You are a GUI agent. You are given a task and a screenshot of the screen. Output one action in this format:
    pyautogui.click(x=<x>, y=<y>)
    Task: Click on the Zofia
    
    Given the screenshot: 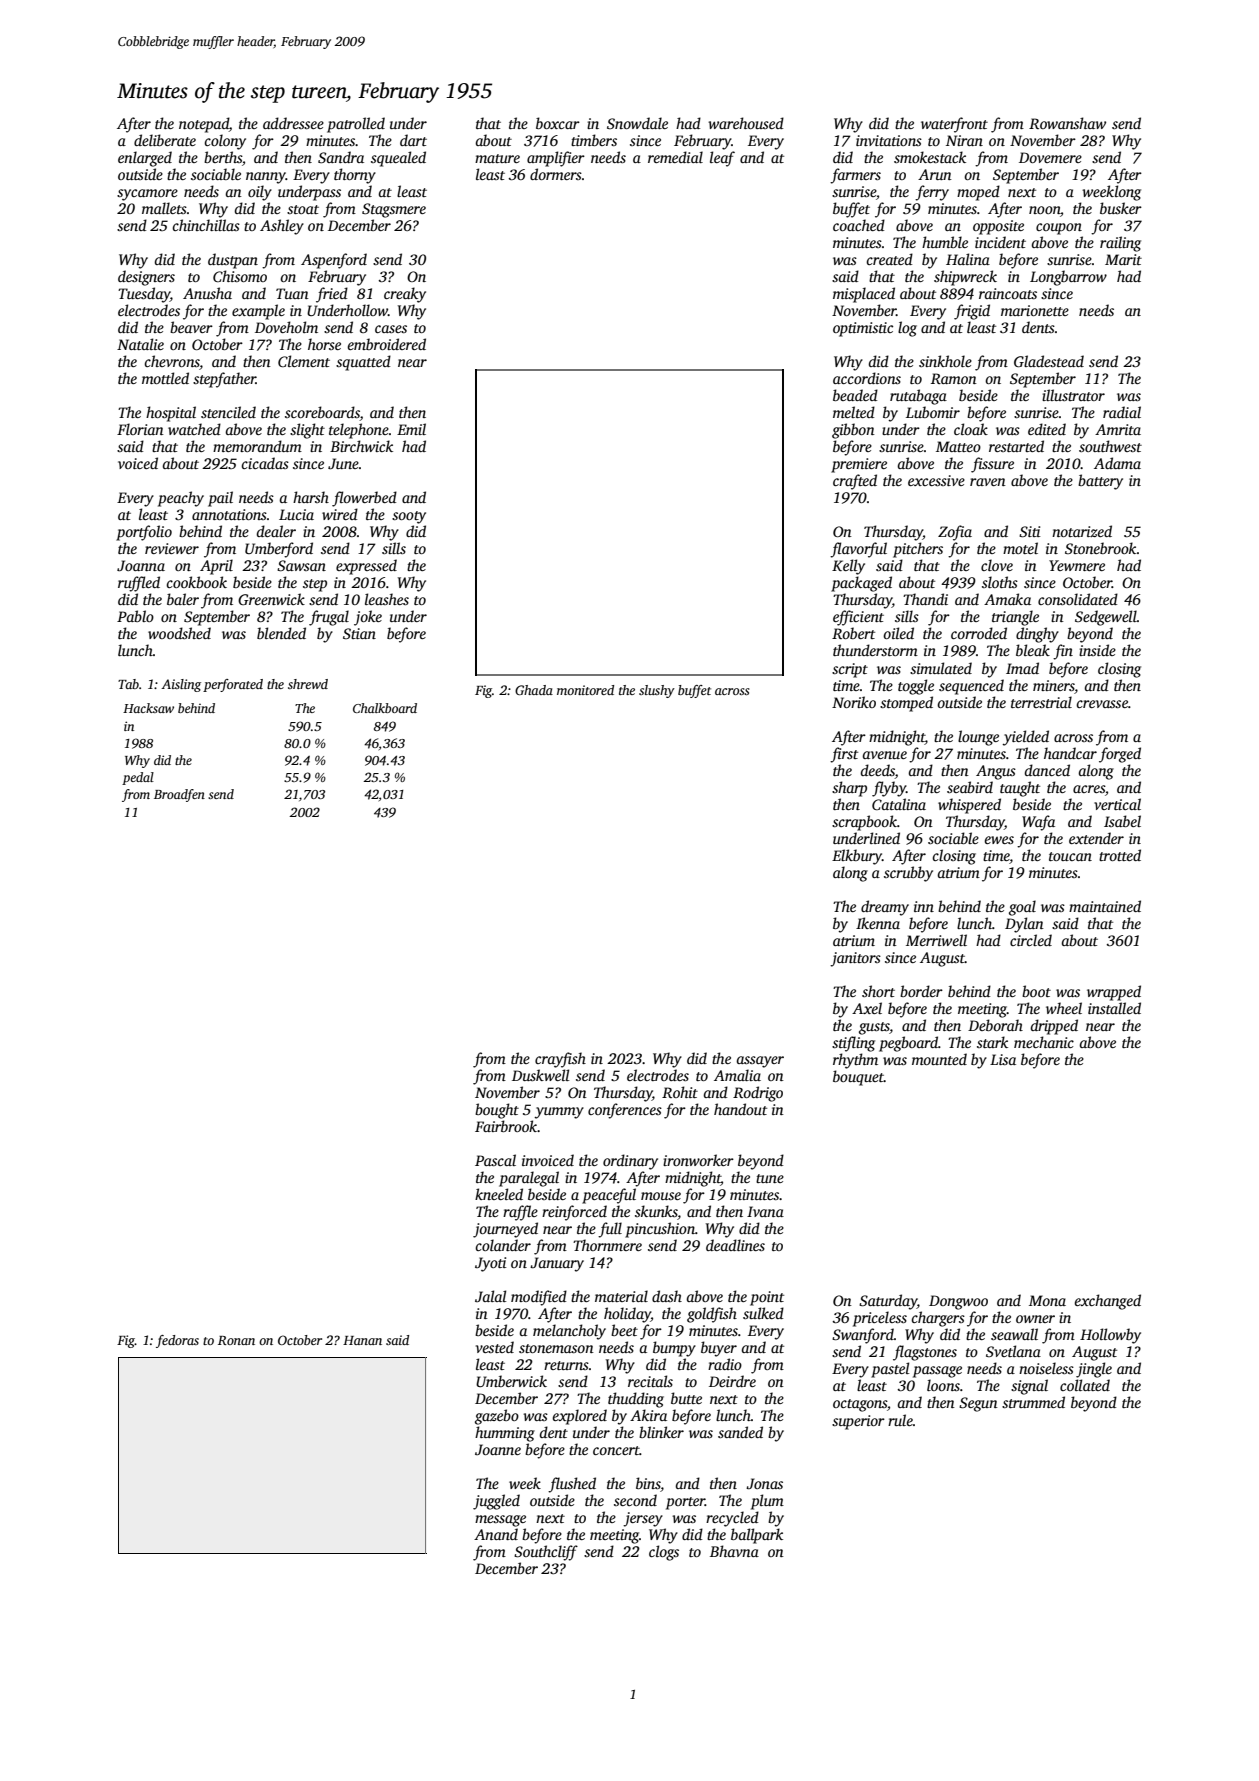 What is the action you would take?
    pyautogui.click(x=955, y=533)
